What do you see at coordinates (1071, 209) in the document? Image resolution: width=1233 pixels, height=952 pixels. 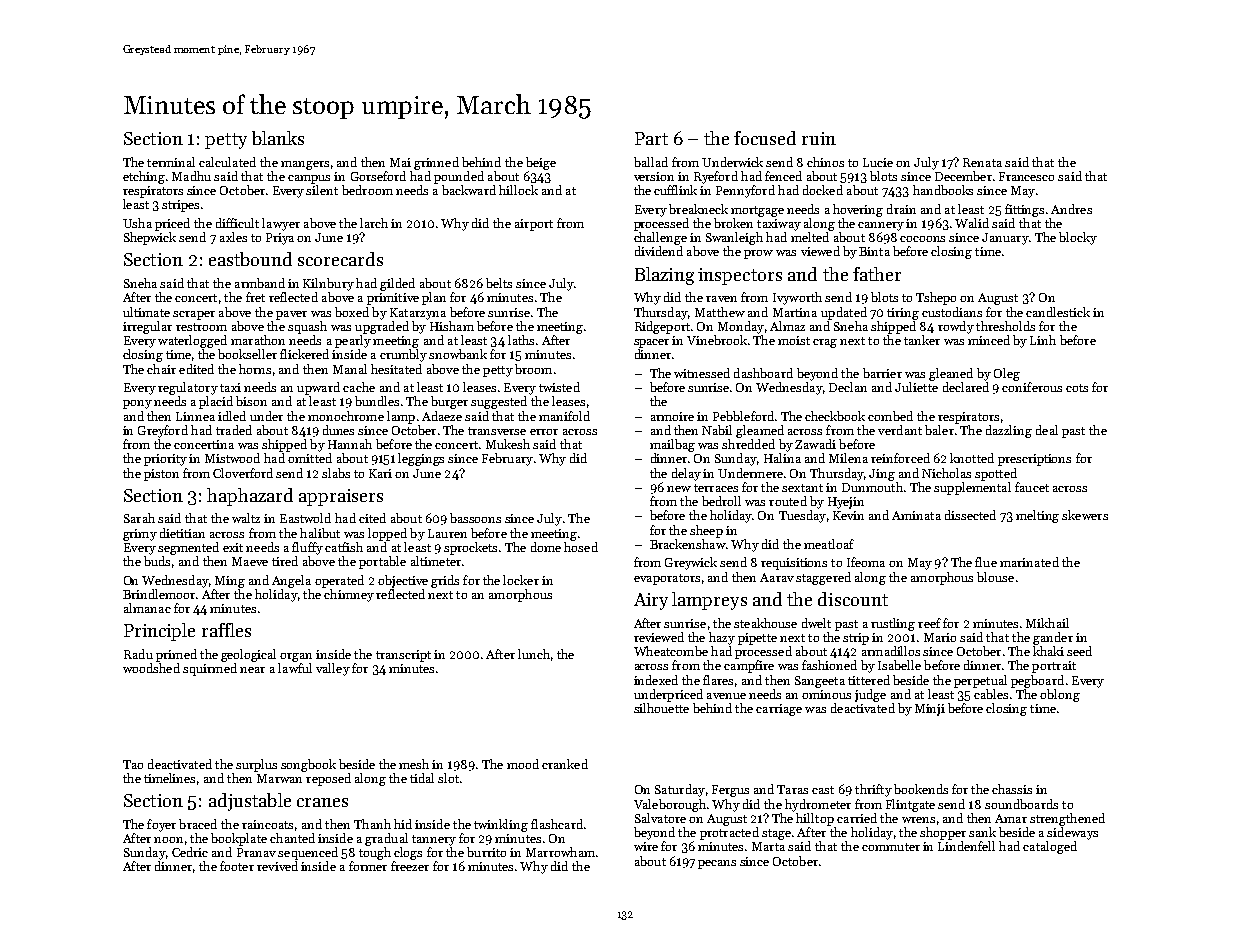 I see `Andres` at bounding box center [1071, 209].
